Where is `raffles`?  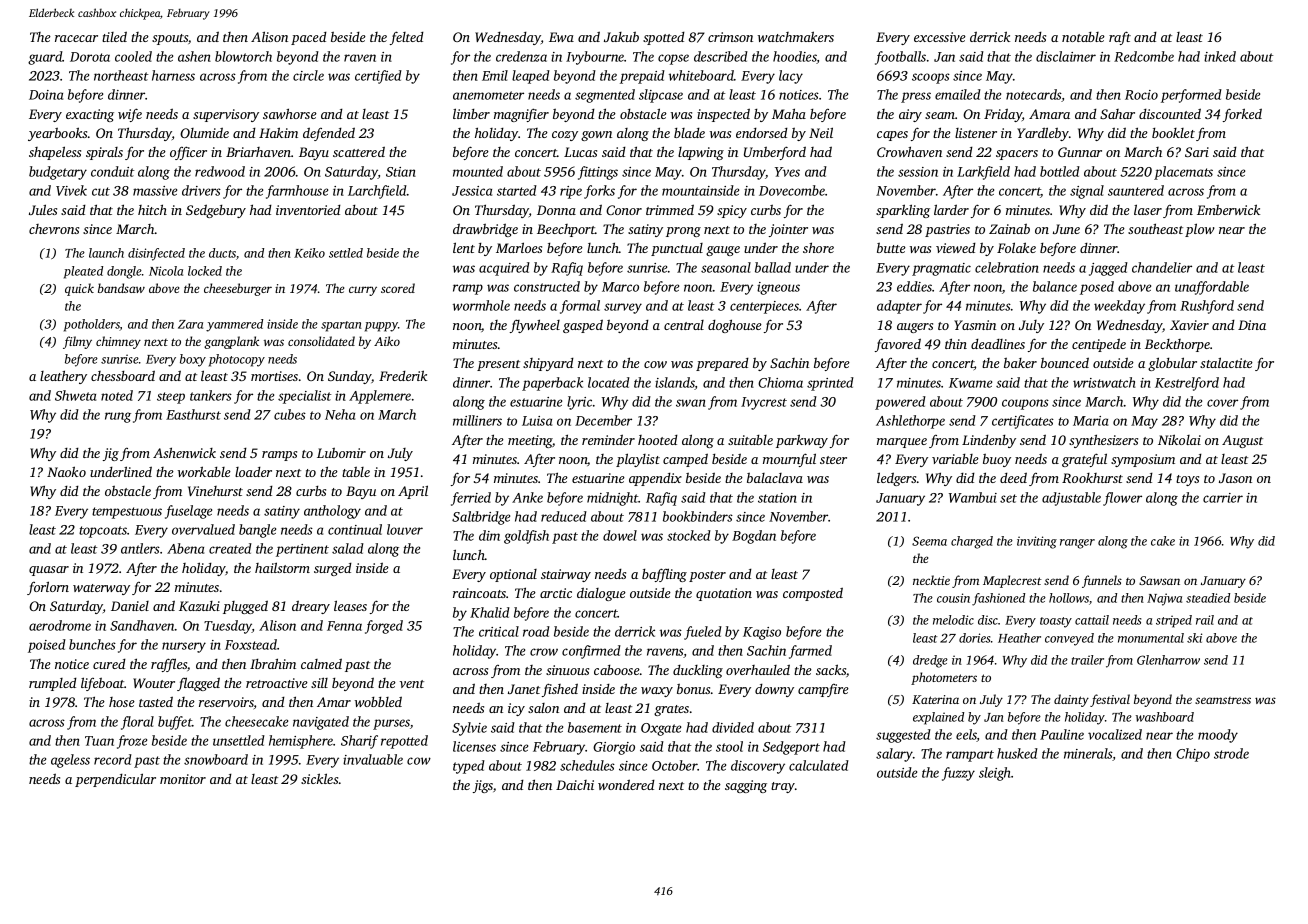 raffles is located at coordinates (169, 665).
